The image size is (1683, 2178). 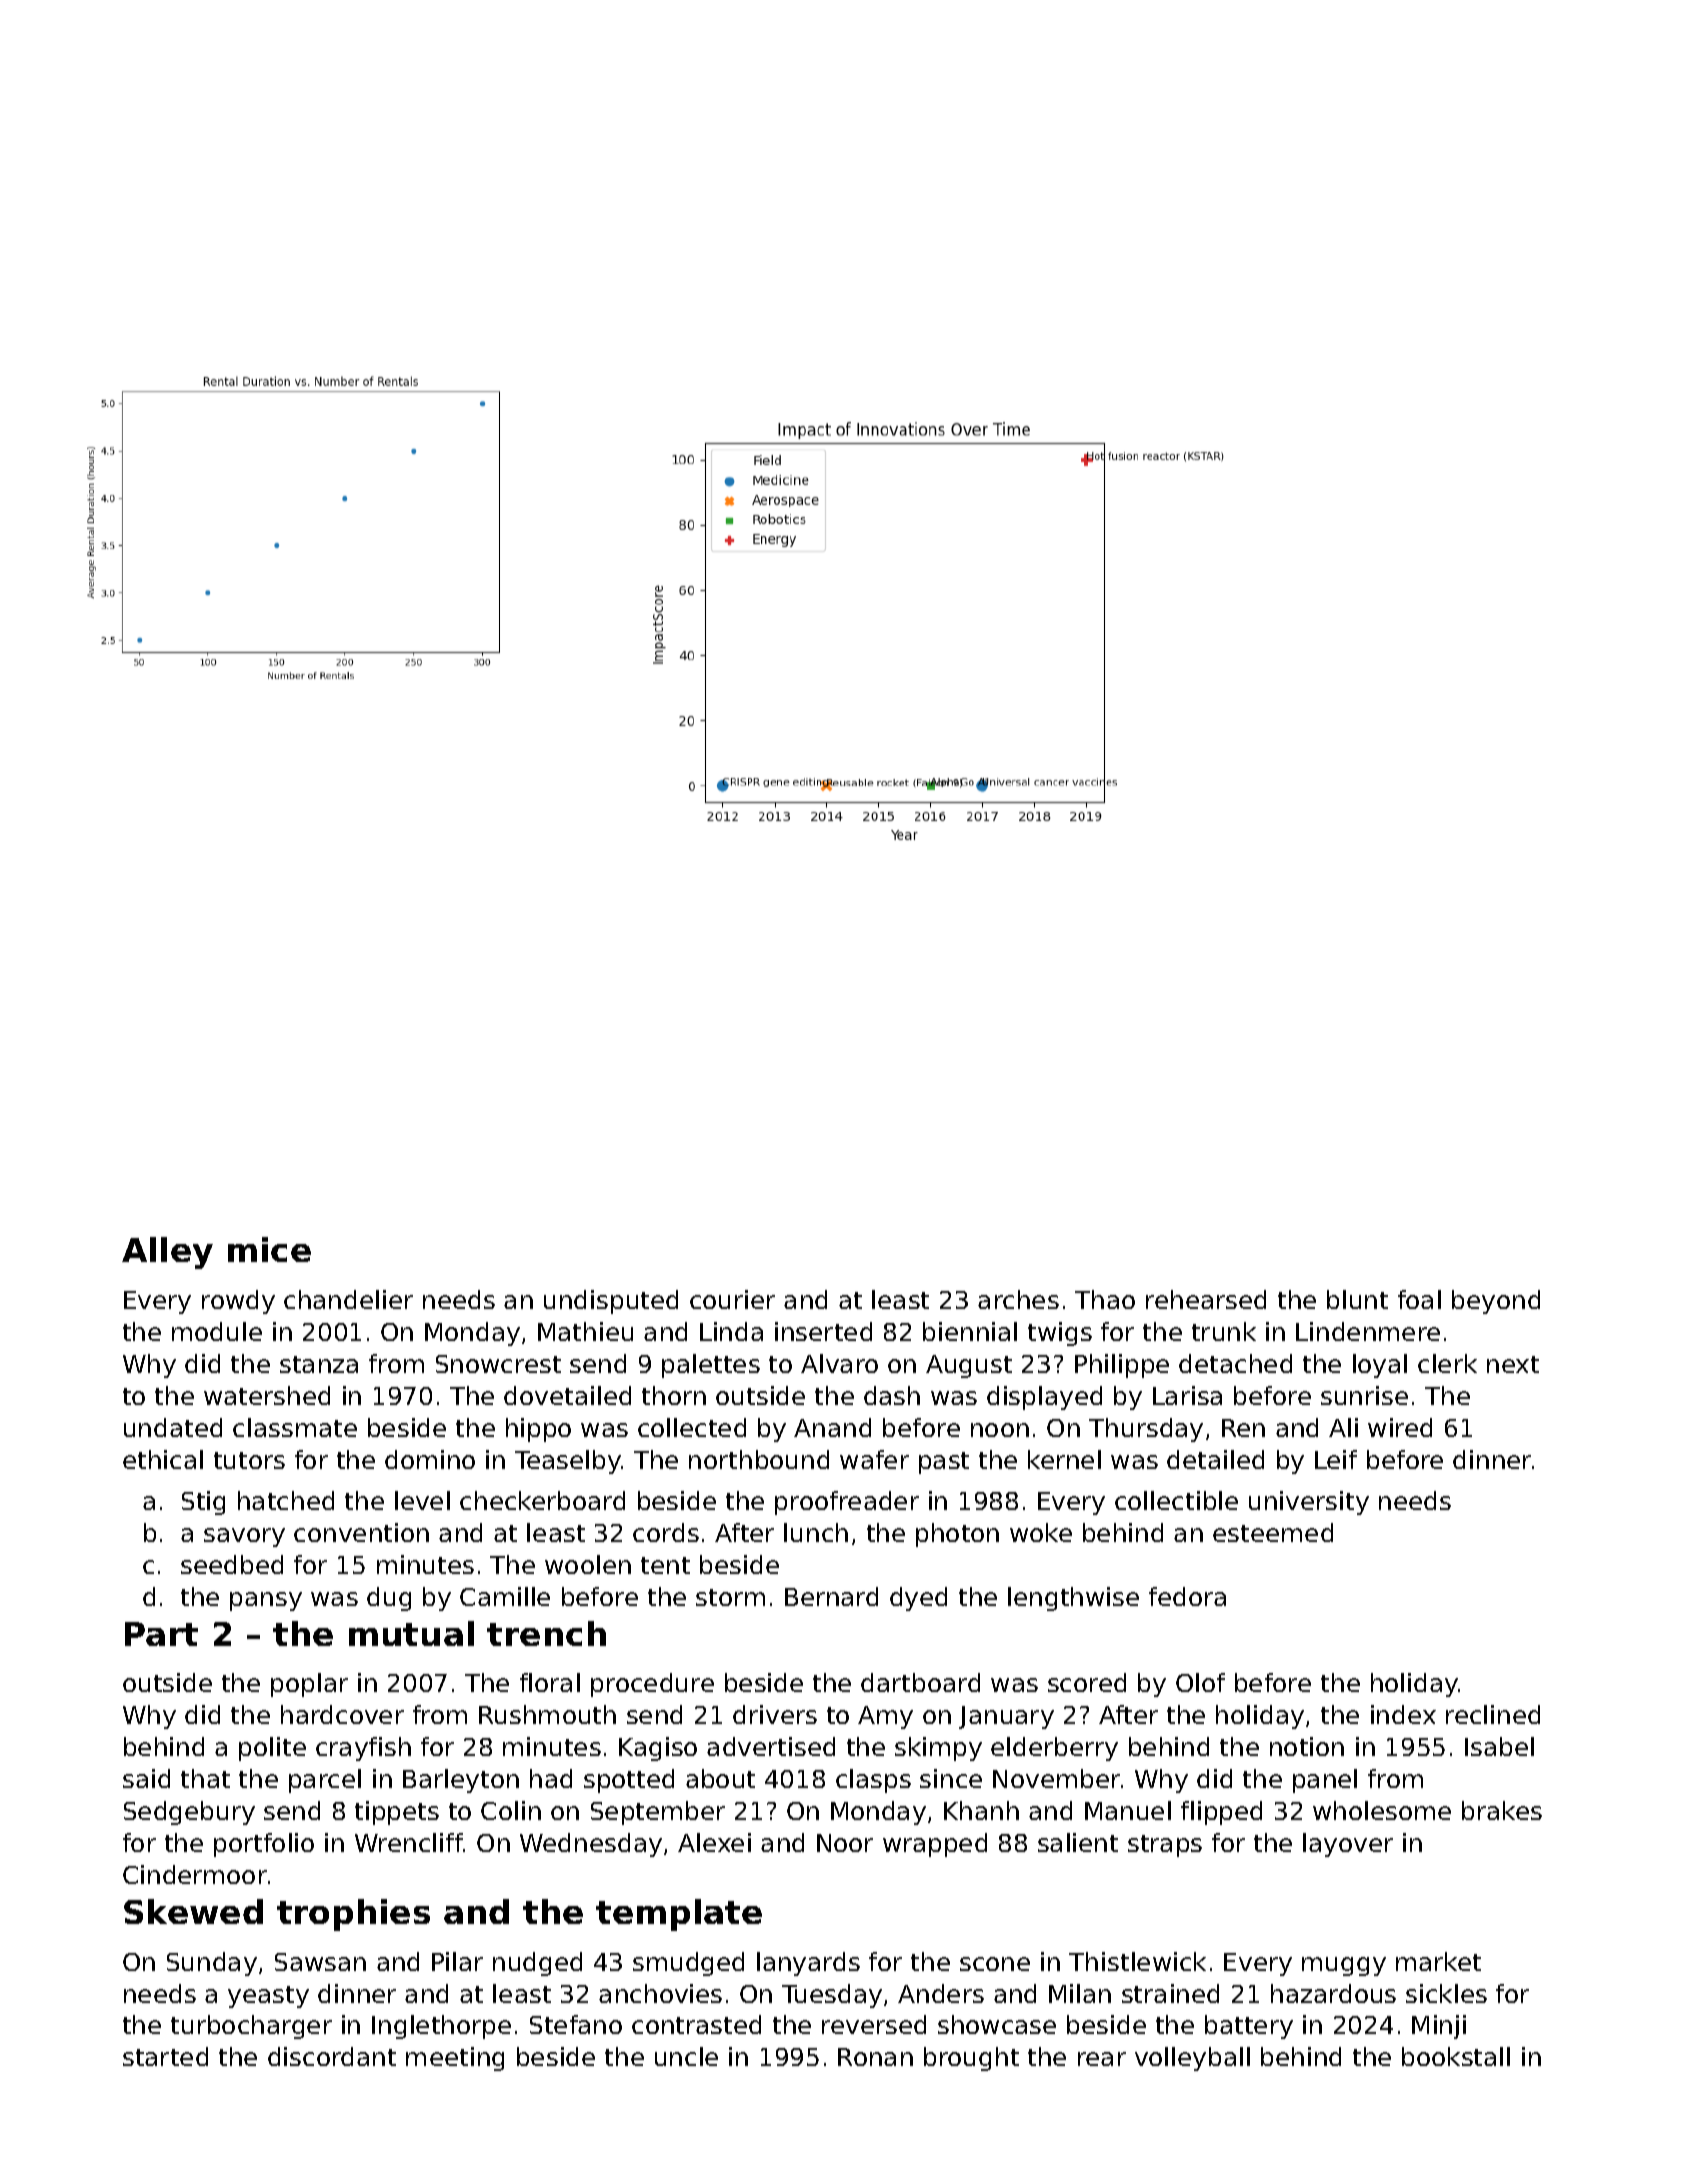 I want to click on seedbed, so click(x=232, y=1564).
